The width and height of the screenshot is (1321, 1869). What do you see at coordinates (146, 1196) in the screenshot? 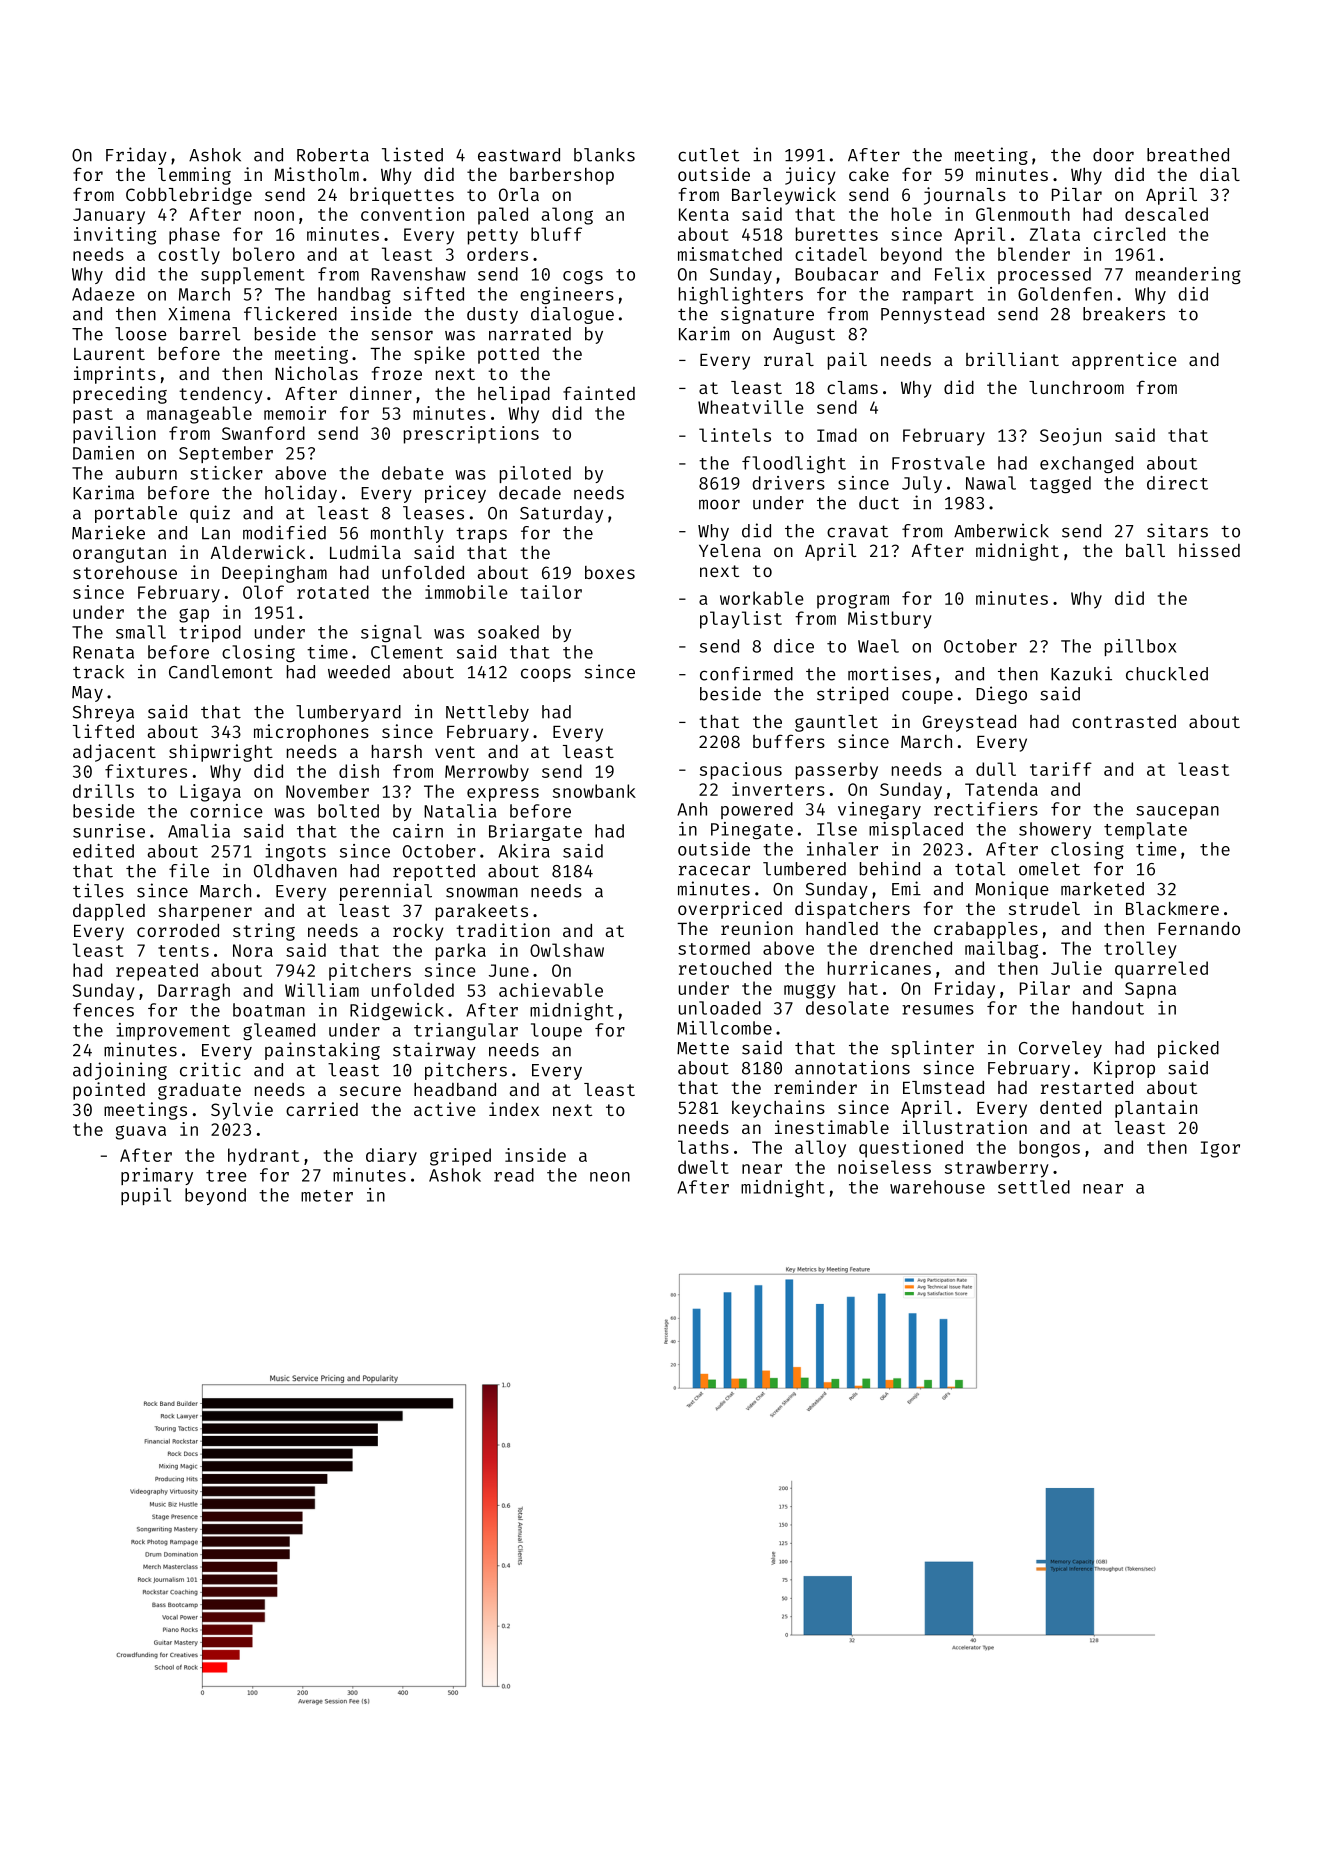
I see `pupil` at bounding box center [146, 1196].
